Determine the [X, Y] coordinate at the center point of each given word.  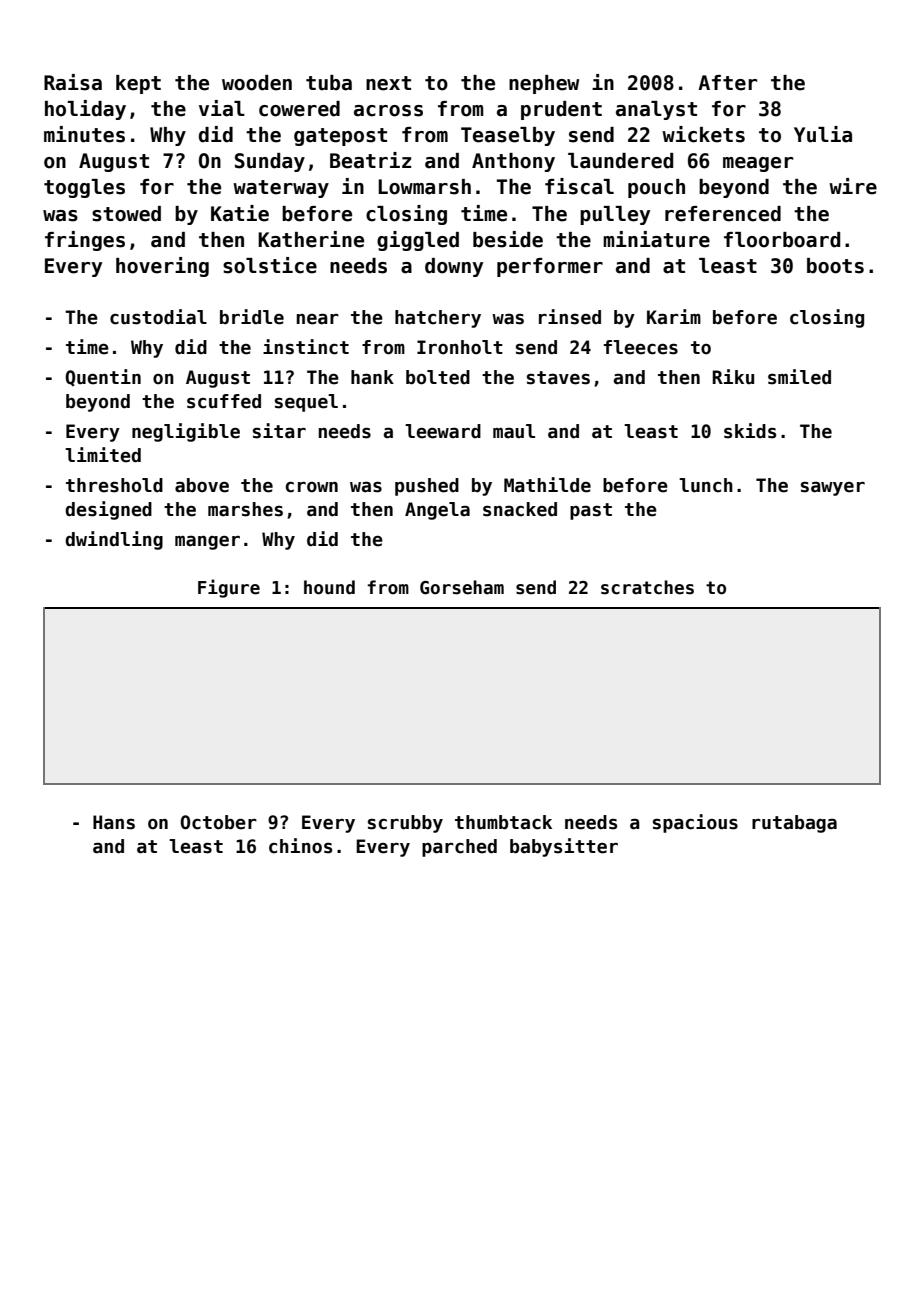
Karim [674, 317]
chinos [300, 846]
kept [138, 84]
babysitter [564, 847]
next [388, 83]
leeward [443, 431]
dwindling [114, 540]
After [727, 83]
